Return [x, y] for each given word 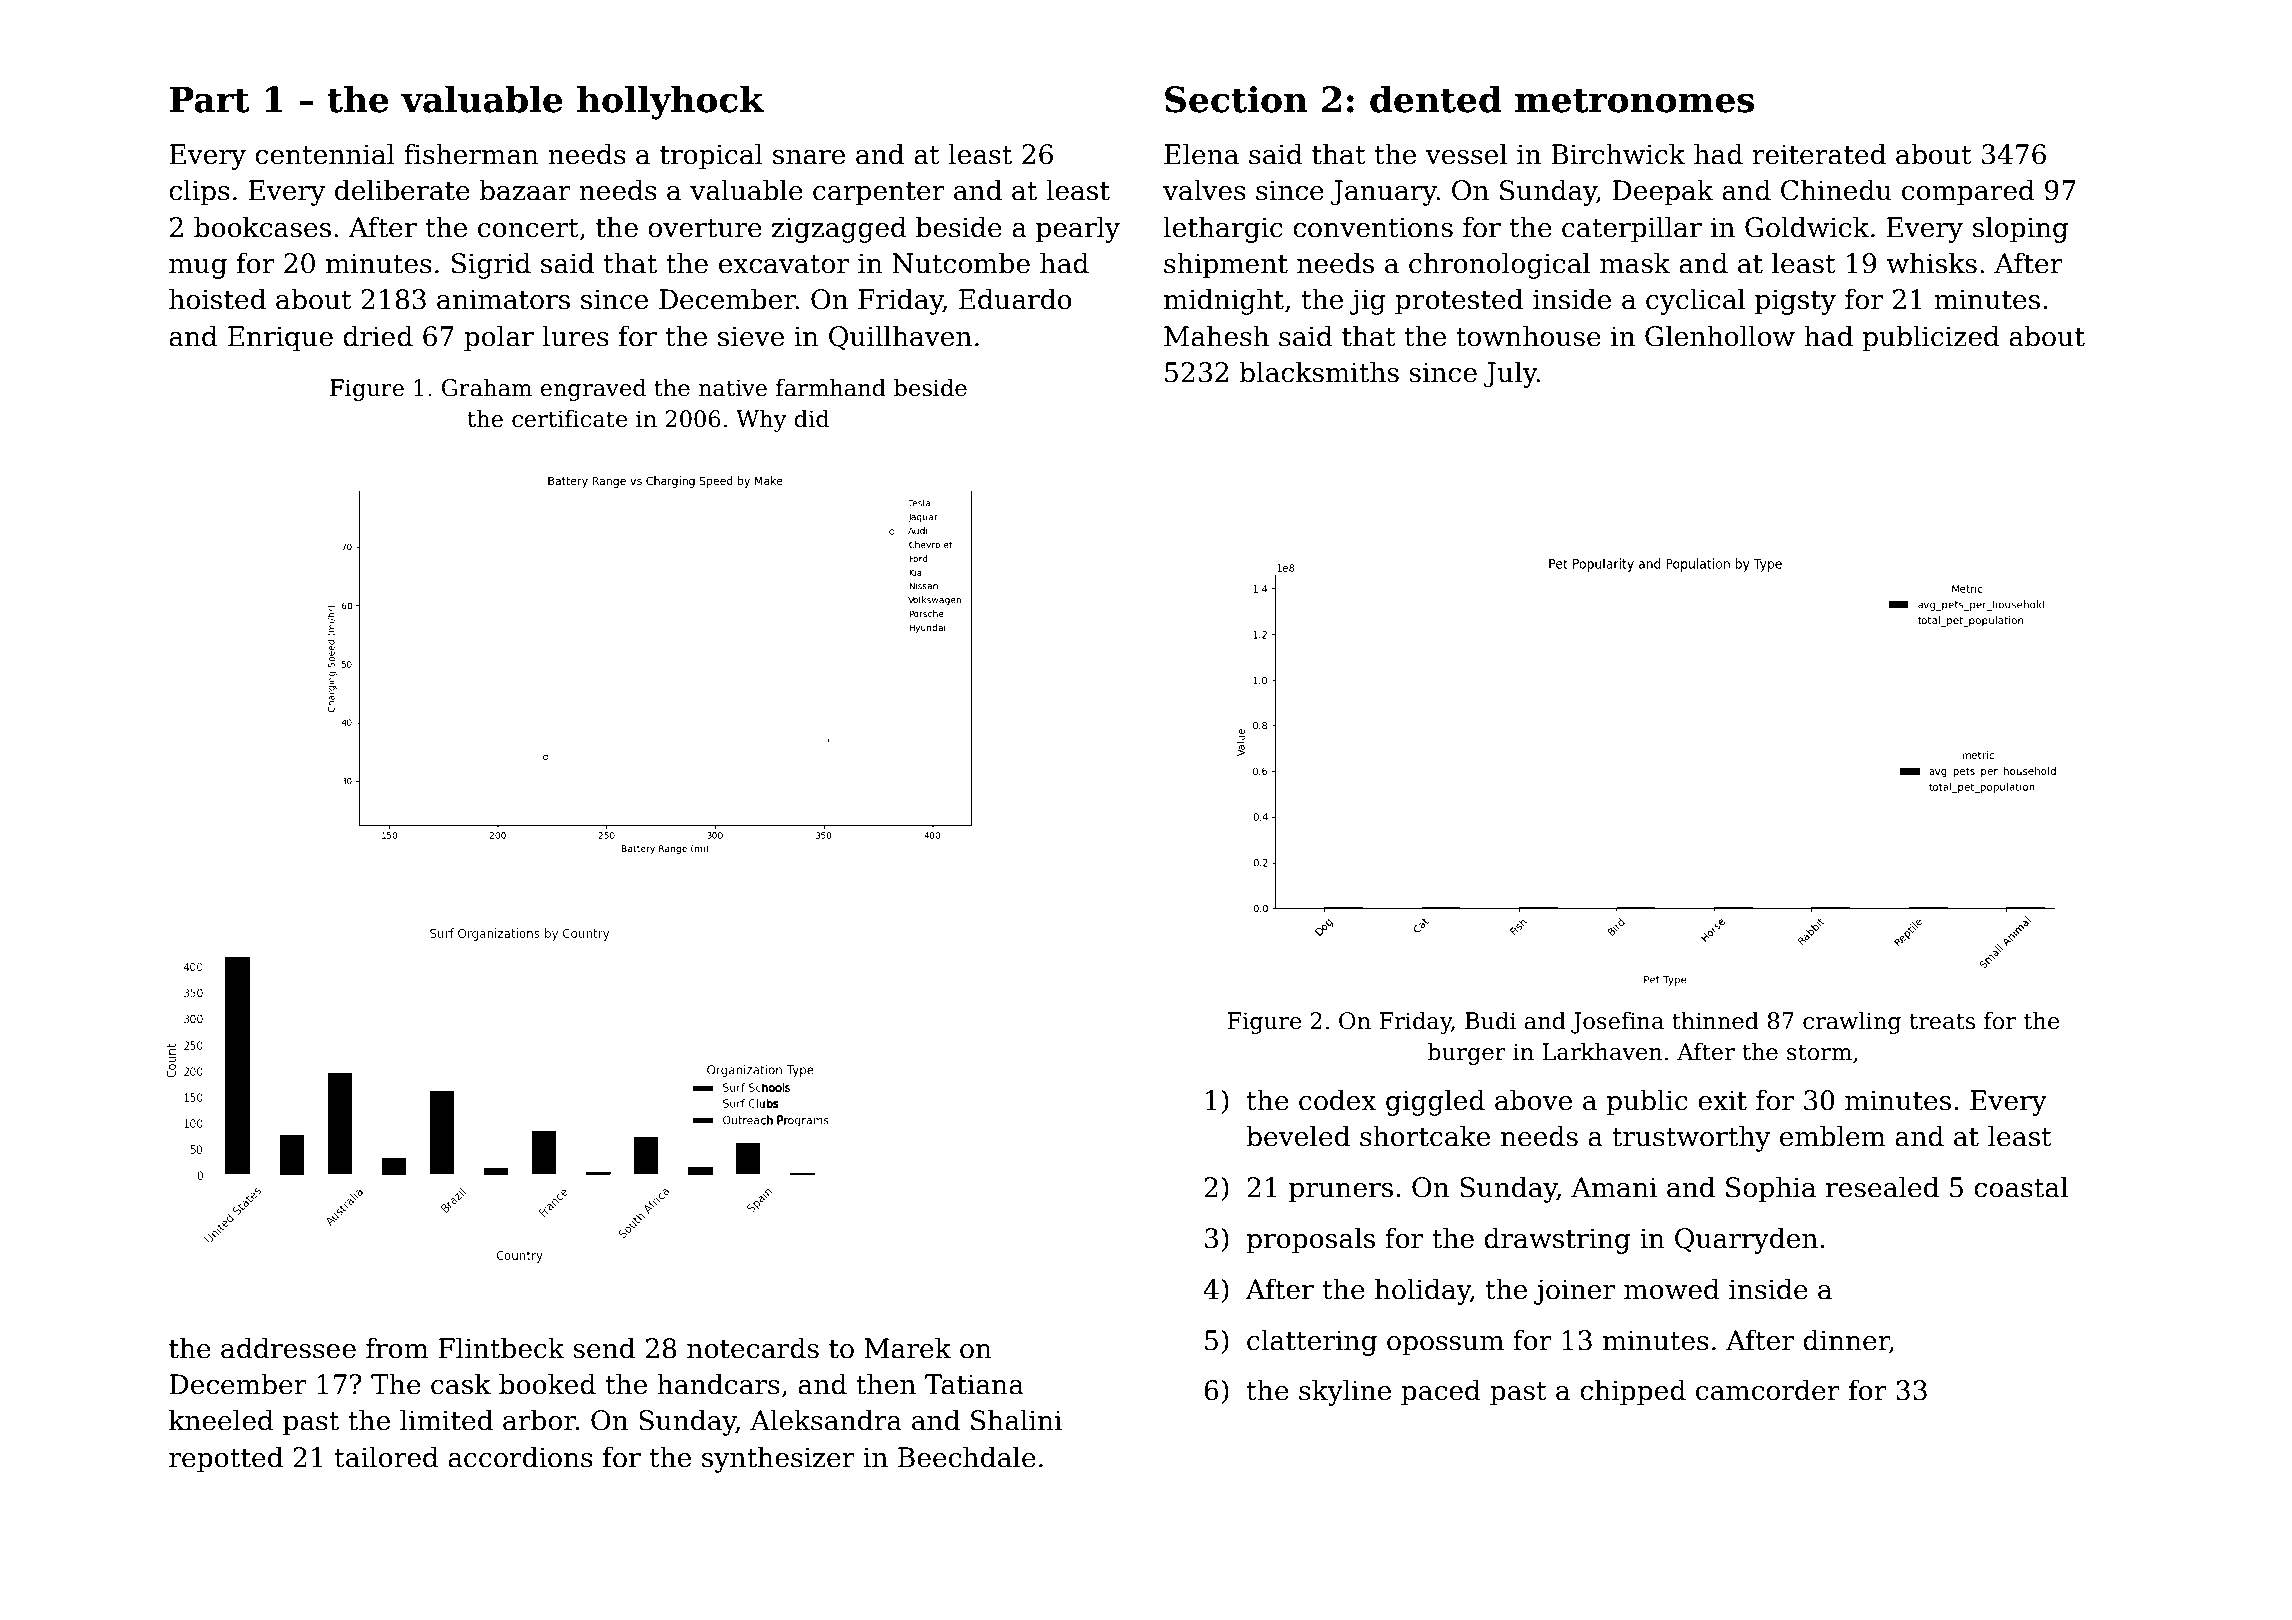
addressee [288, 1348]
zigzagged [839, 229]
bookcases [262, 227]
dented [1436, 99]
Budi [1490, 1020]
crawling [1852, 1022]
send [604, 1348]
